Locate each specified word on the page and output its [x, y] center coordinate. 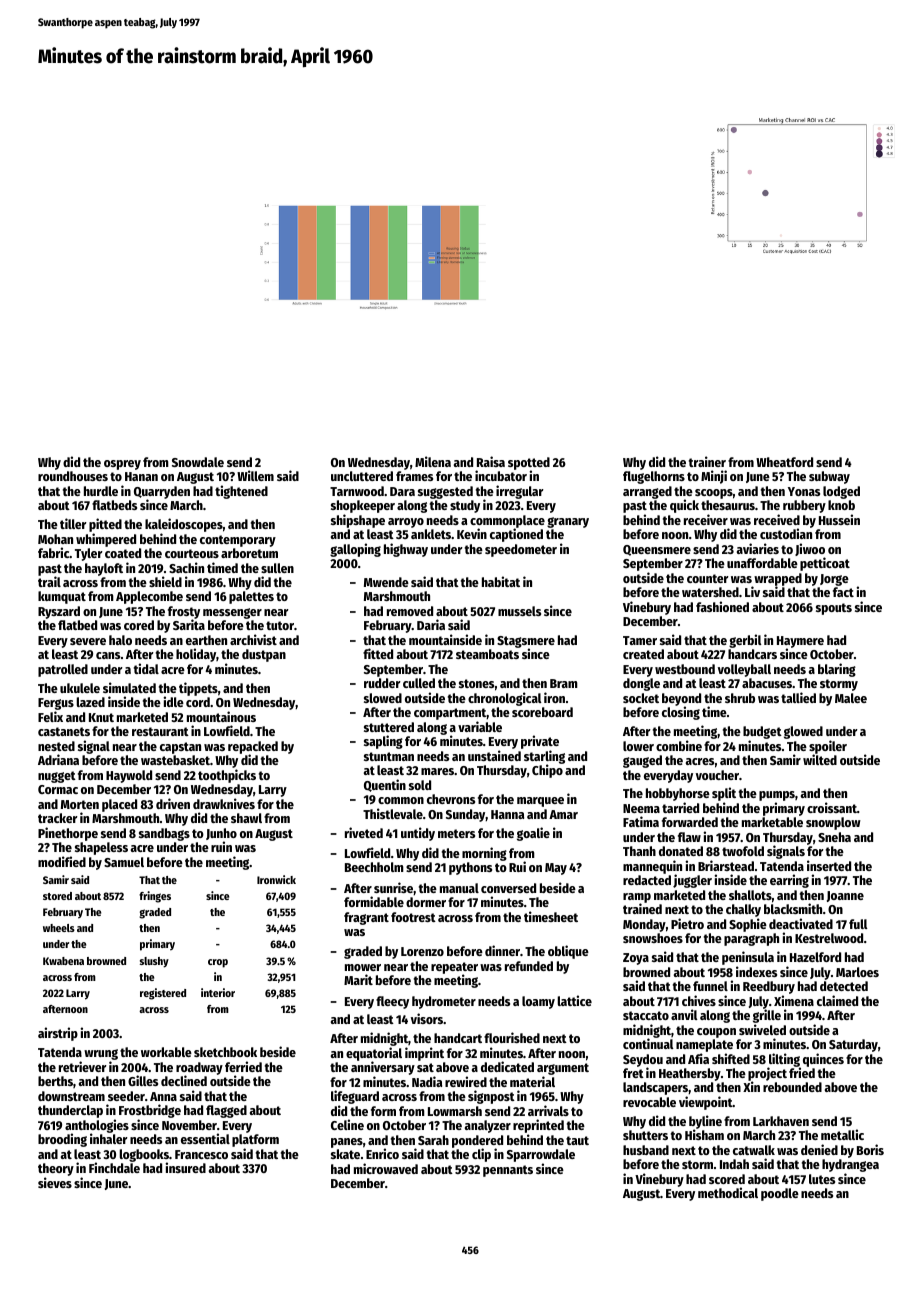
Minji [714, 477]
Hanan [141, 476]
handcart [458, 1038]
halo [120, 640]
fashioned [722, 606]
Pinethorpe [68, 834]
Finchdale [114, 1167]
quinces [823, 1060]
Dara [402, 491]
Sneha [834, 837]
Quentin [385, 785]
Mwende [386, 582]
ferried [243, 1066]
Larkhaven [781, 1121]
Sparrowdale [541, 1155]
